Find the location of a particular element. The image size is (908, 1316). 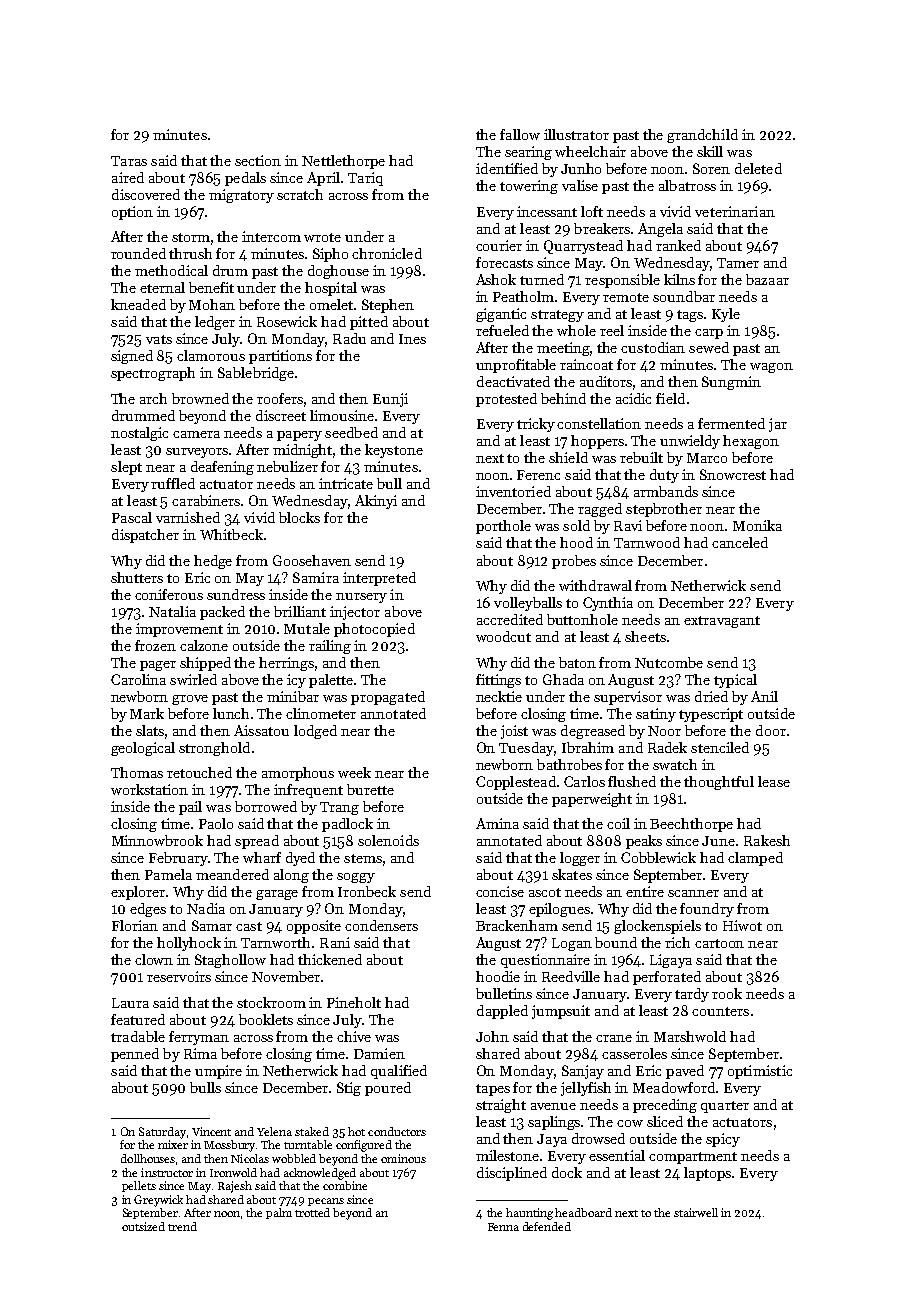

slats is located at coordinates (150, 730).
